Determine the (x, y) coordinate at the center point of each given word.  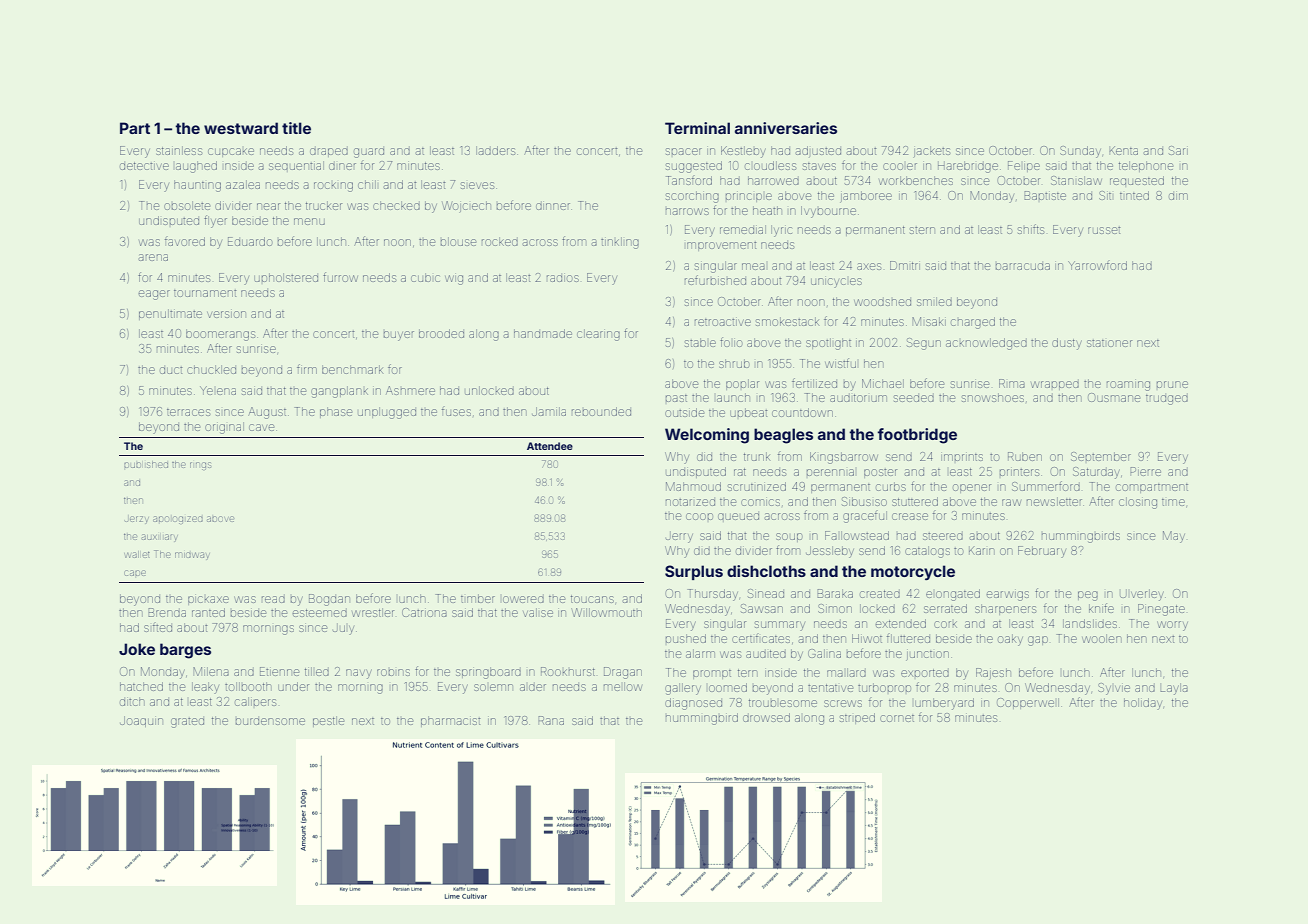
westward (241, 128)
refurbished (715, 280)
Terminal (697, 128)
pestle (328, 721)
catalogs (927, 552)
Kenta (1123, 150)
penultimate (170, 314)
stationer (1109, 343)
